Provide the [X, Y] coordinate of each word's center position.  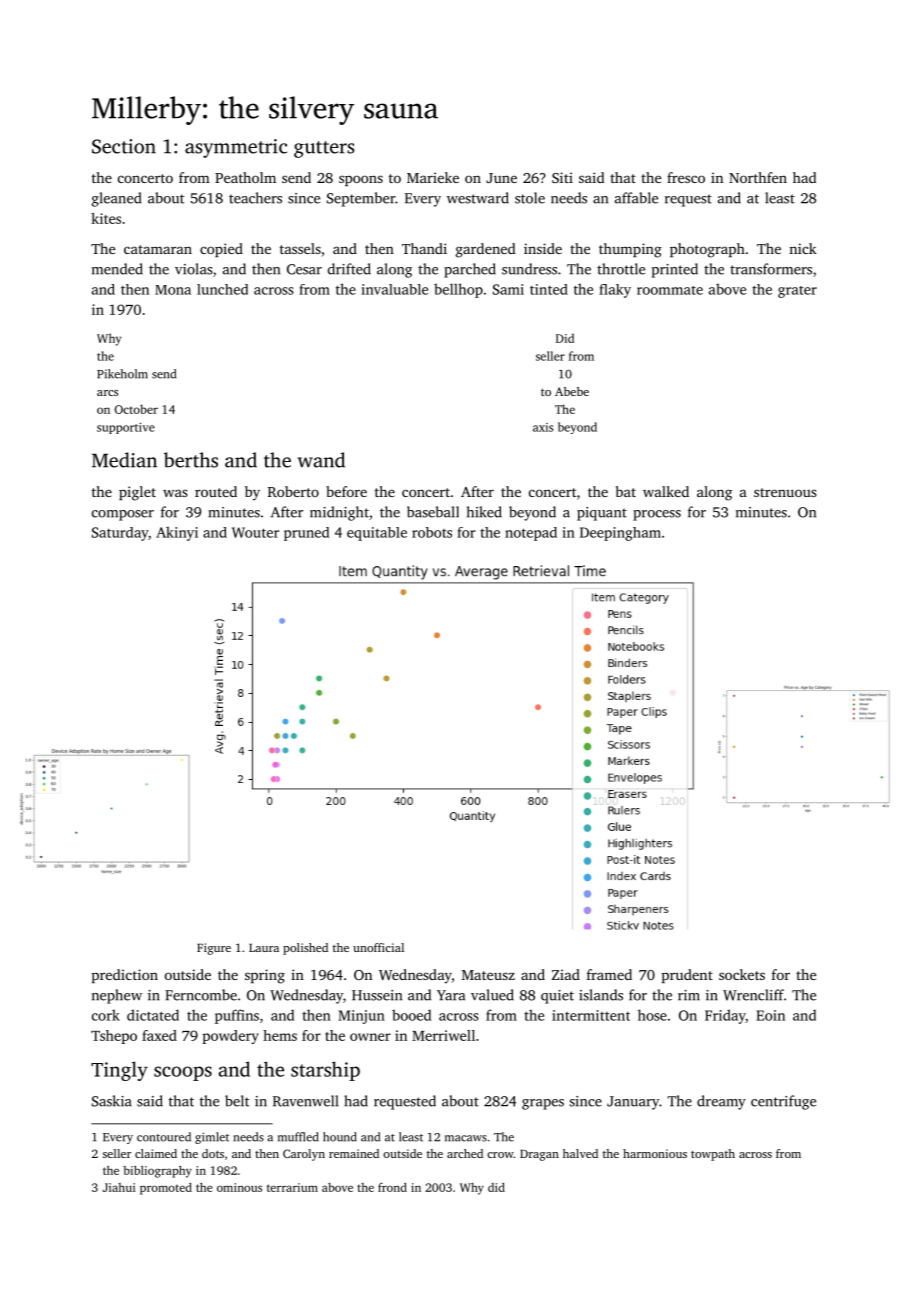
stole [530, 198]
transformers [771, 269]
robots [432, 532]
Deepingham [620, 534]
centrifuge [783, 1102]
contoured [164, 1137]
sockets [742, 974]
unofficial [378, 947]
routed [216, 491]
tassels [300, 248]
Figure [214, 949]
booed [411, 1015]
